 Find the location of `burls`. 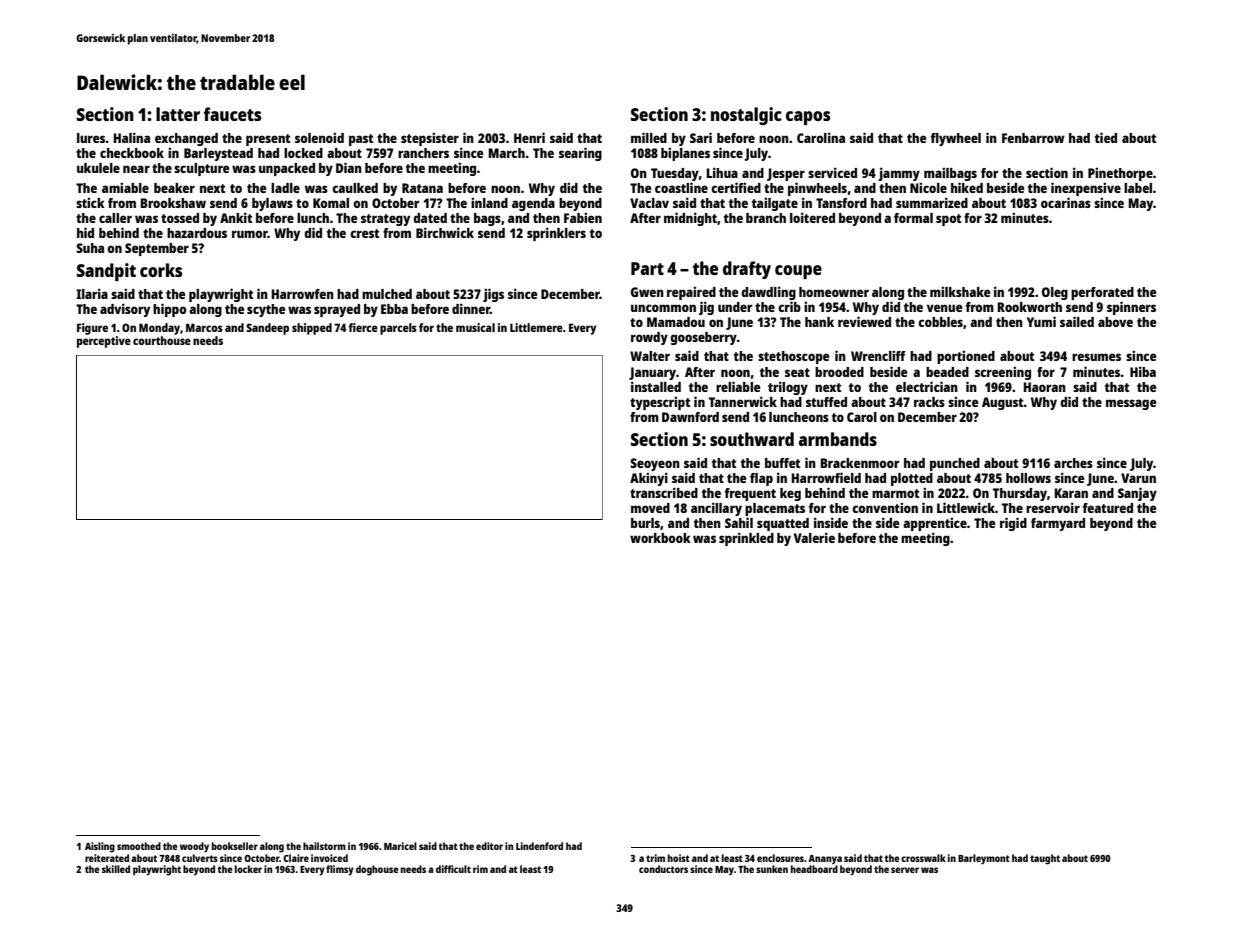

burls is located at coordinates (645, 523).
